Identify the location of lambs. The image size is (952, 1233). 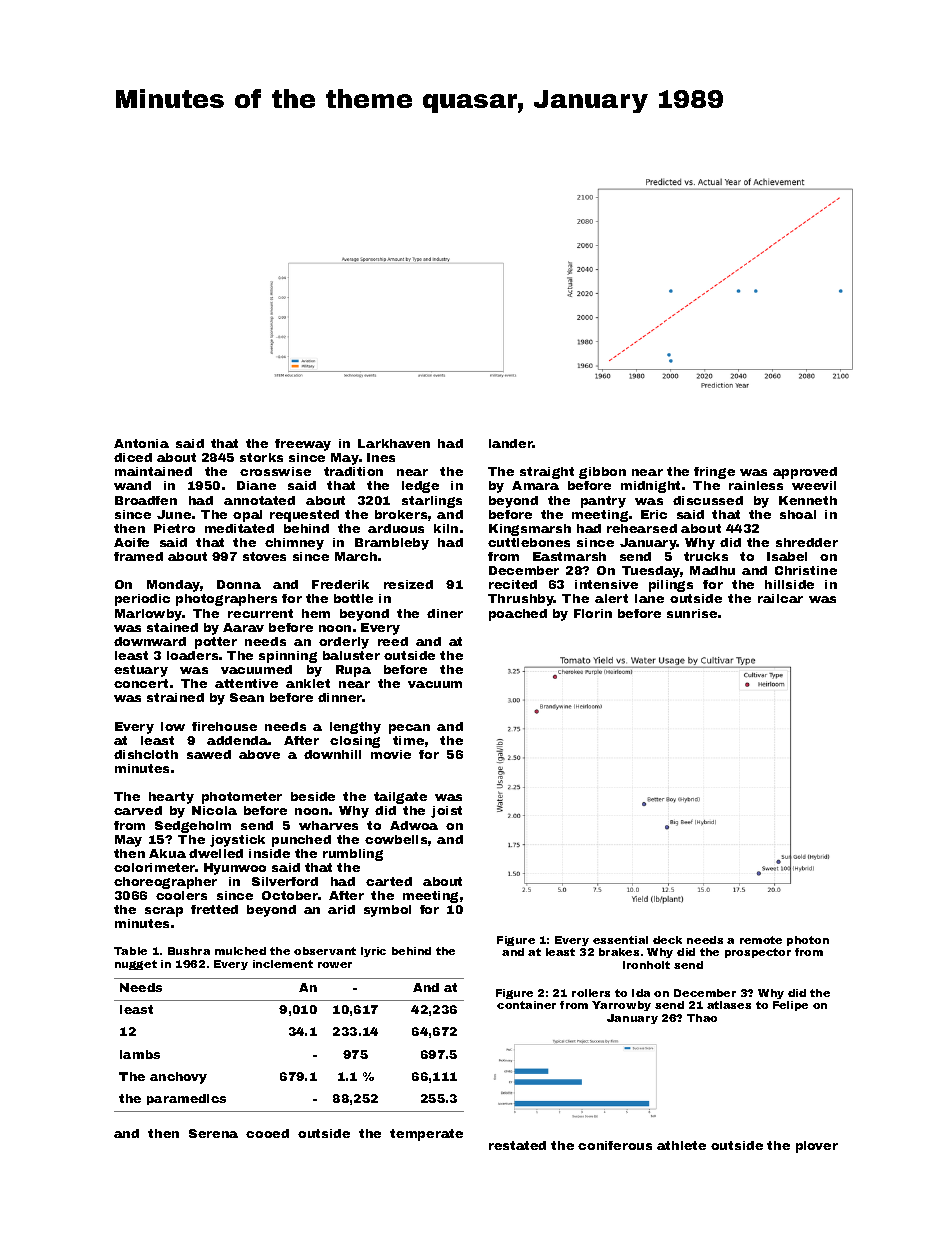
(140, 1054).
